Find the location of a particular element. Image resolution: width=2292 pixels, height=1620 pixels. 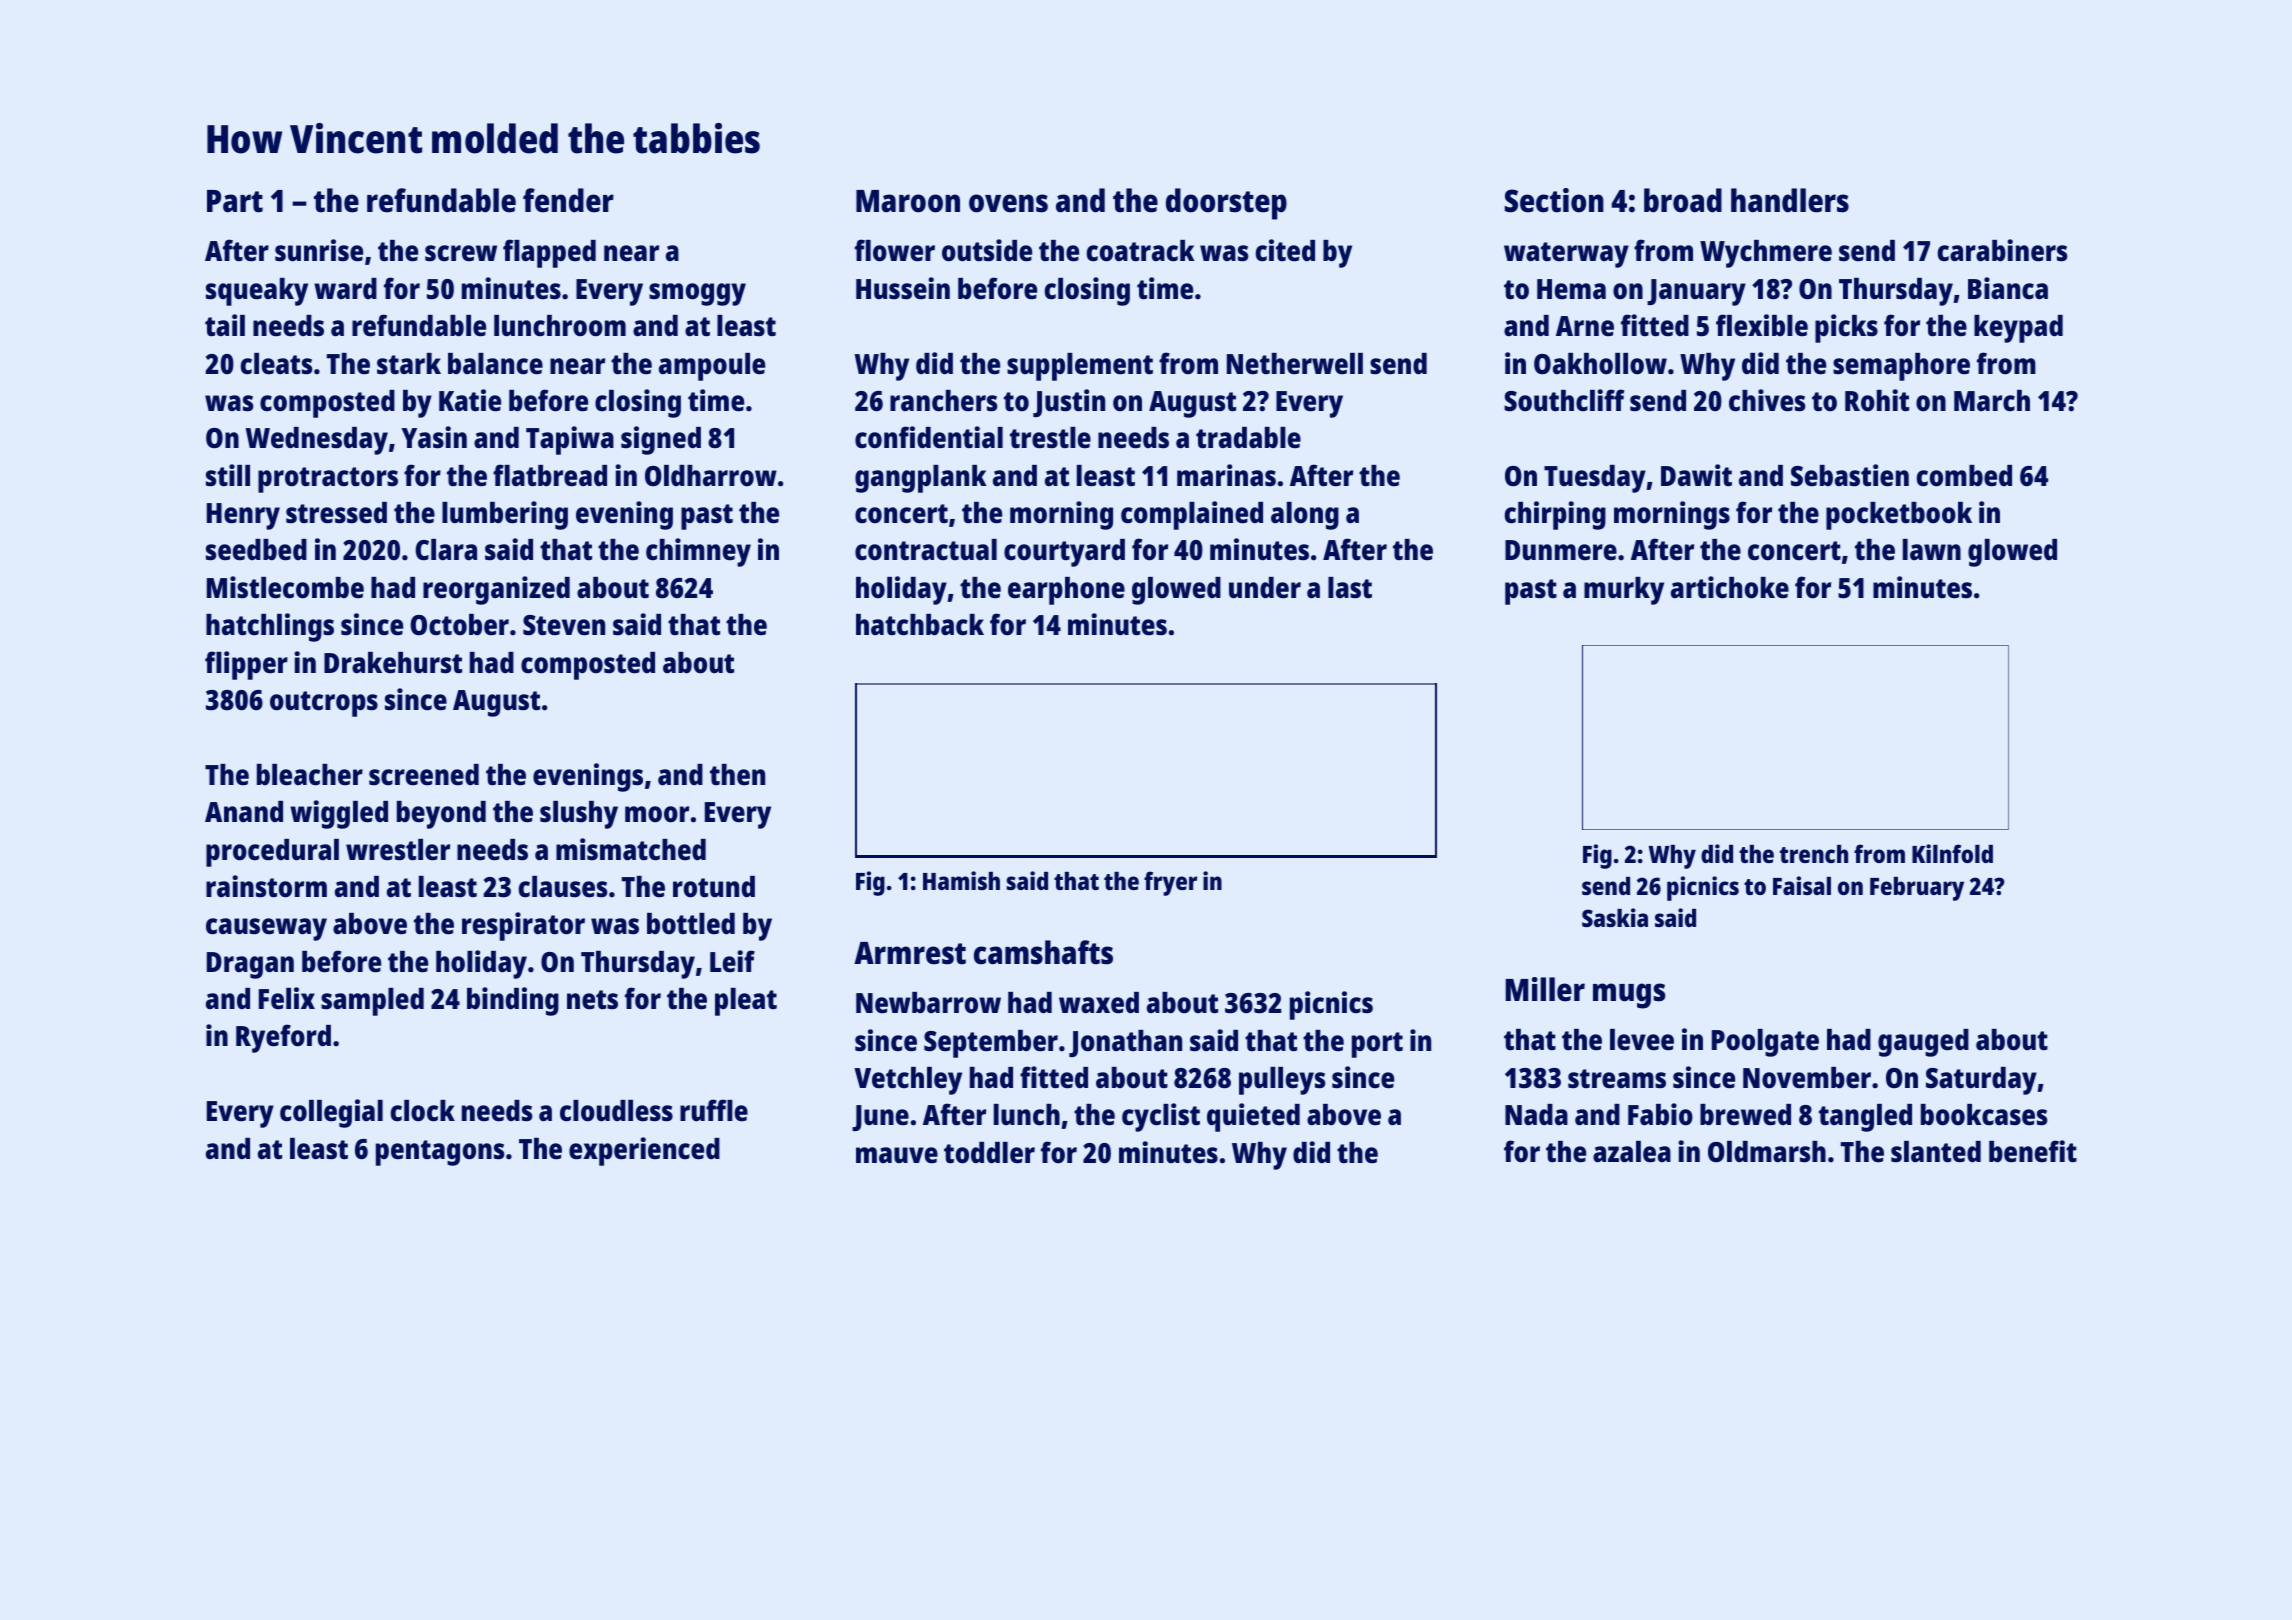

fender is located at coordinates (568, 200).
